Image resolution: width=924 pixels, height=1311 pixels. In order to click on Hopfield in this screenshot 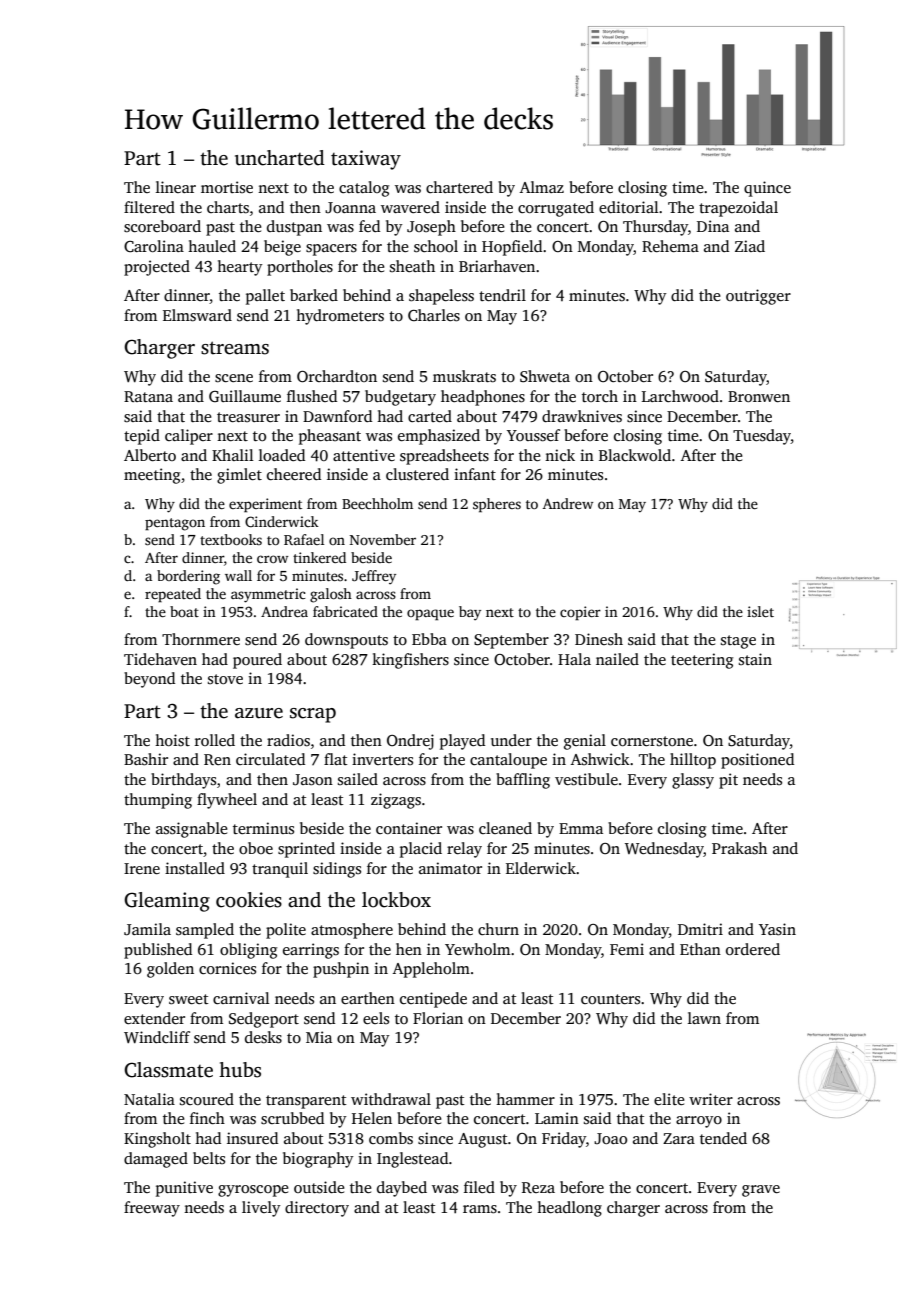, I will do `click(512, 248)`.
